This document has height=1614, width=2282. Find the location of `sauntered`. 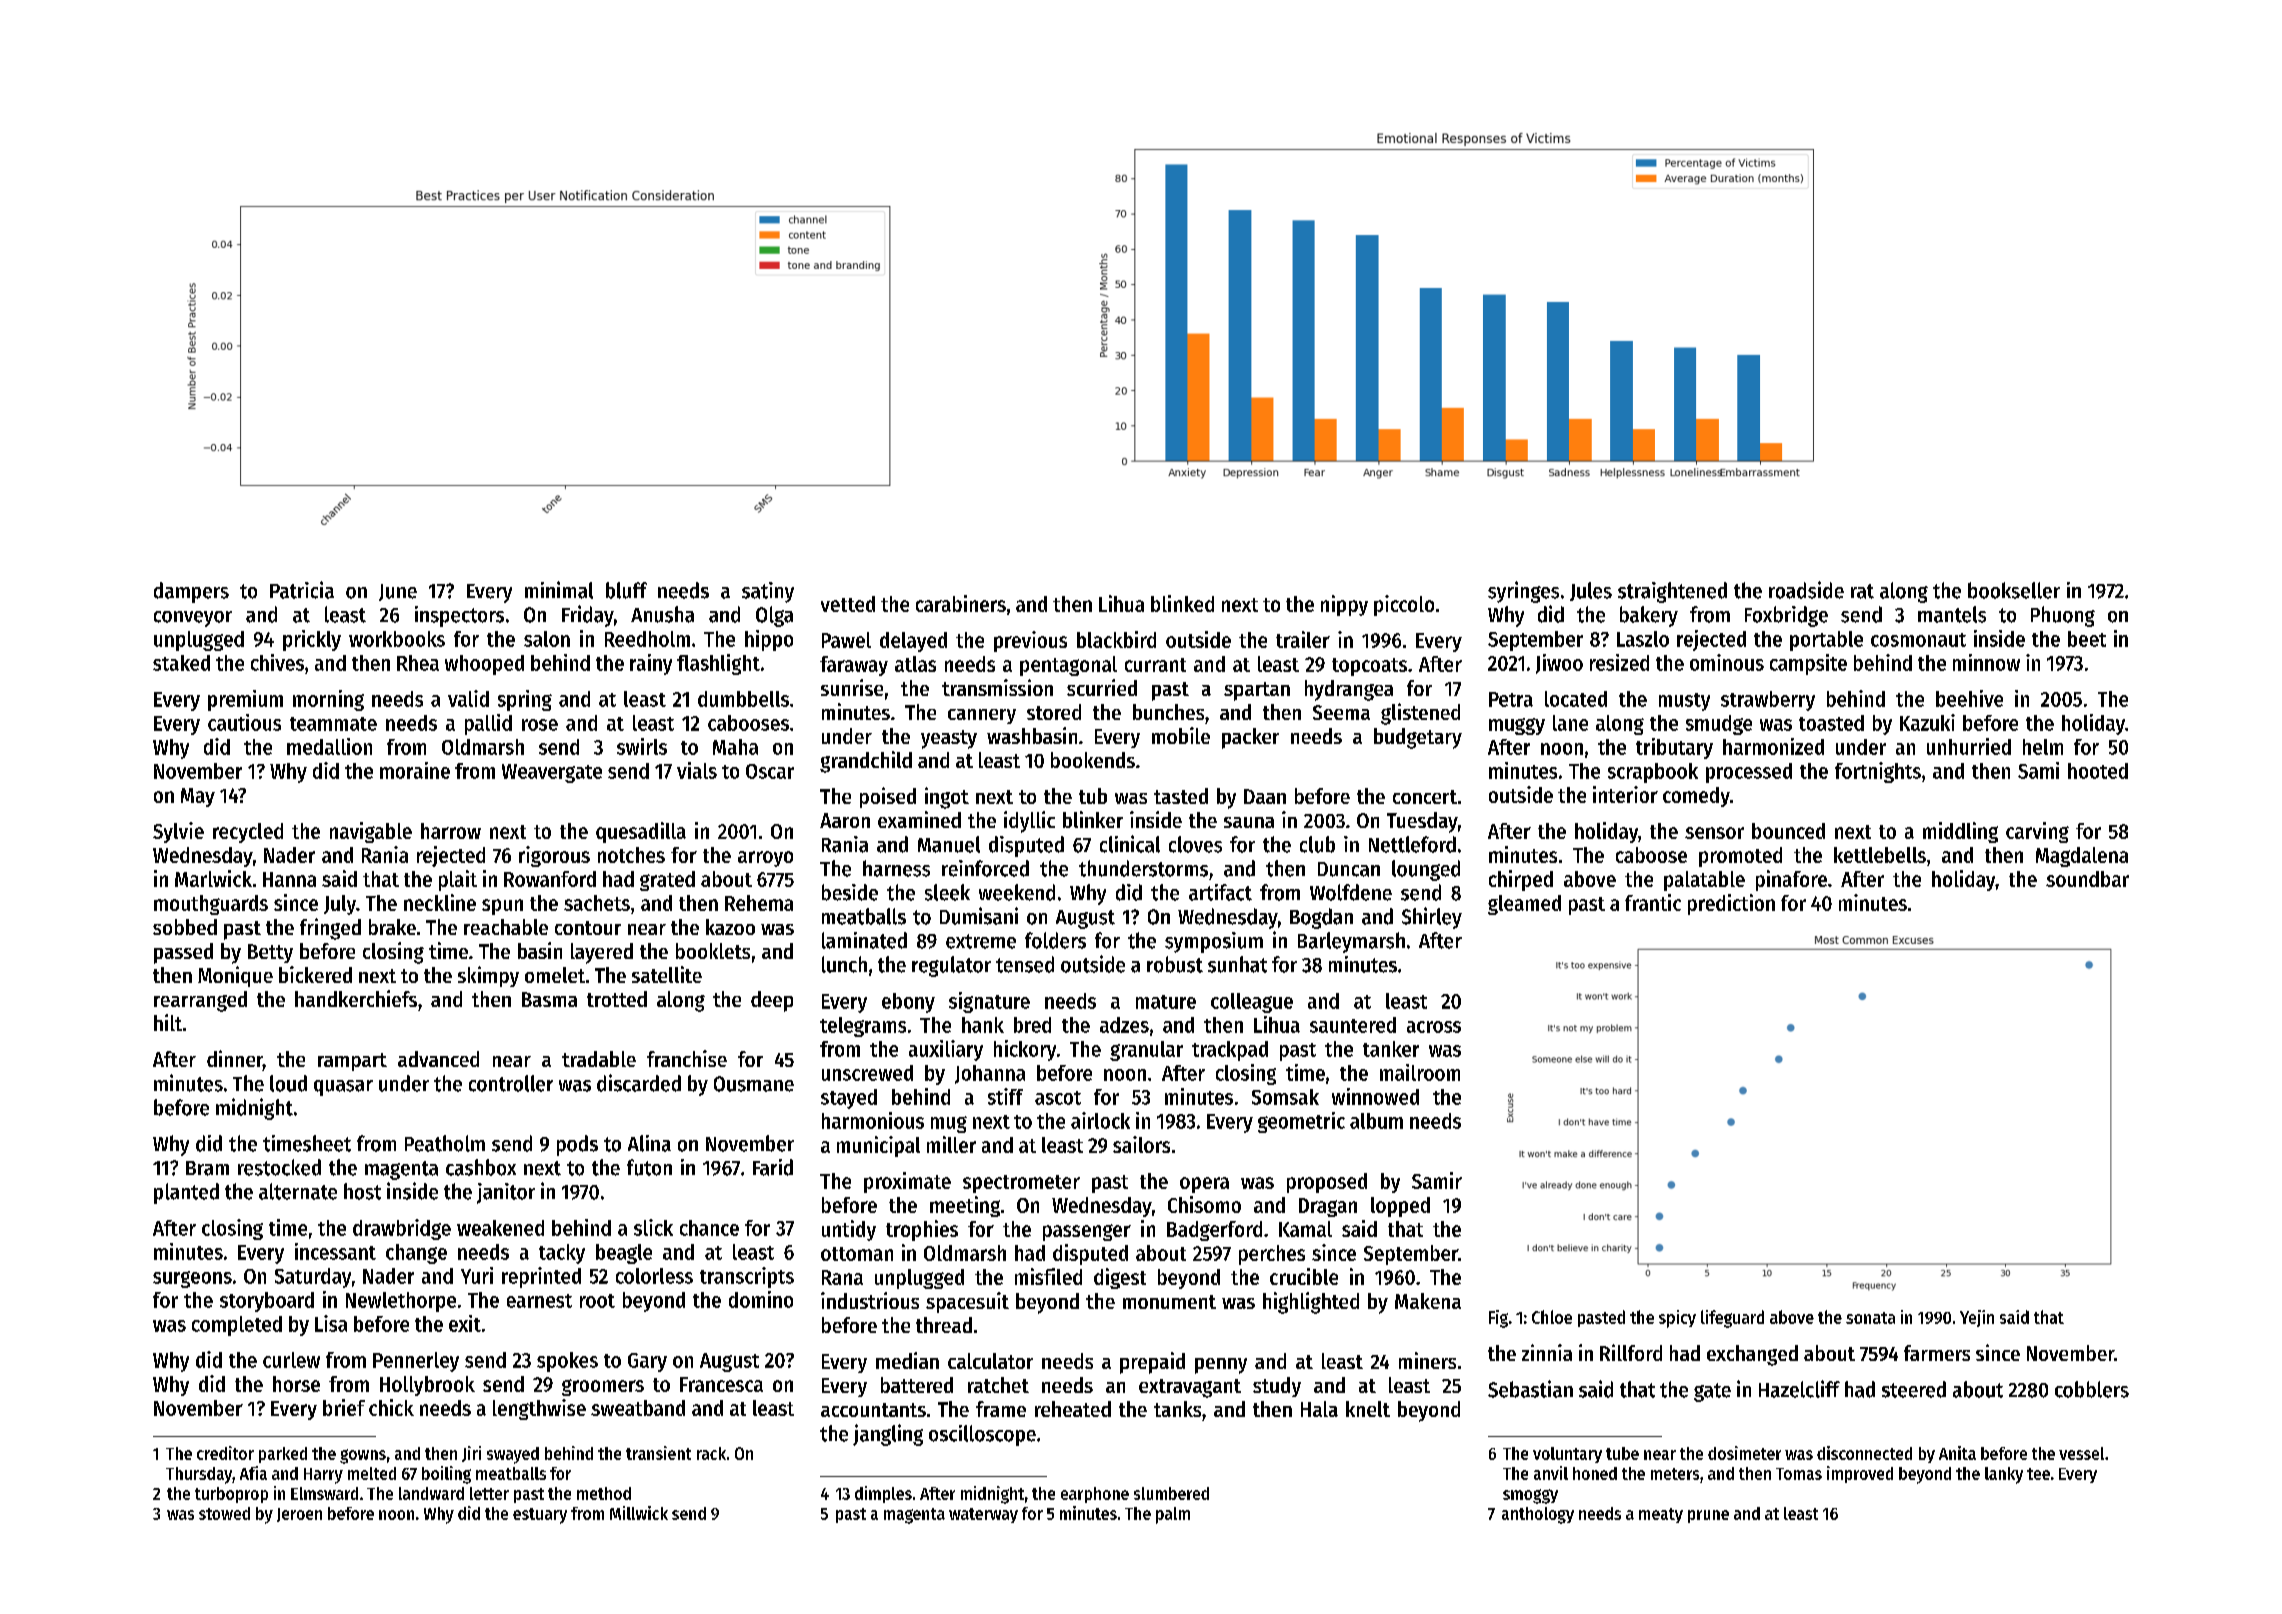

sauntered is located at coordinates (1353, 1025).
